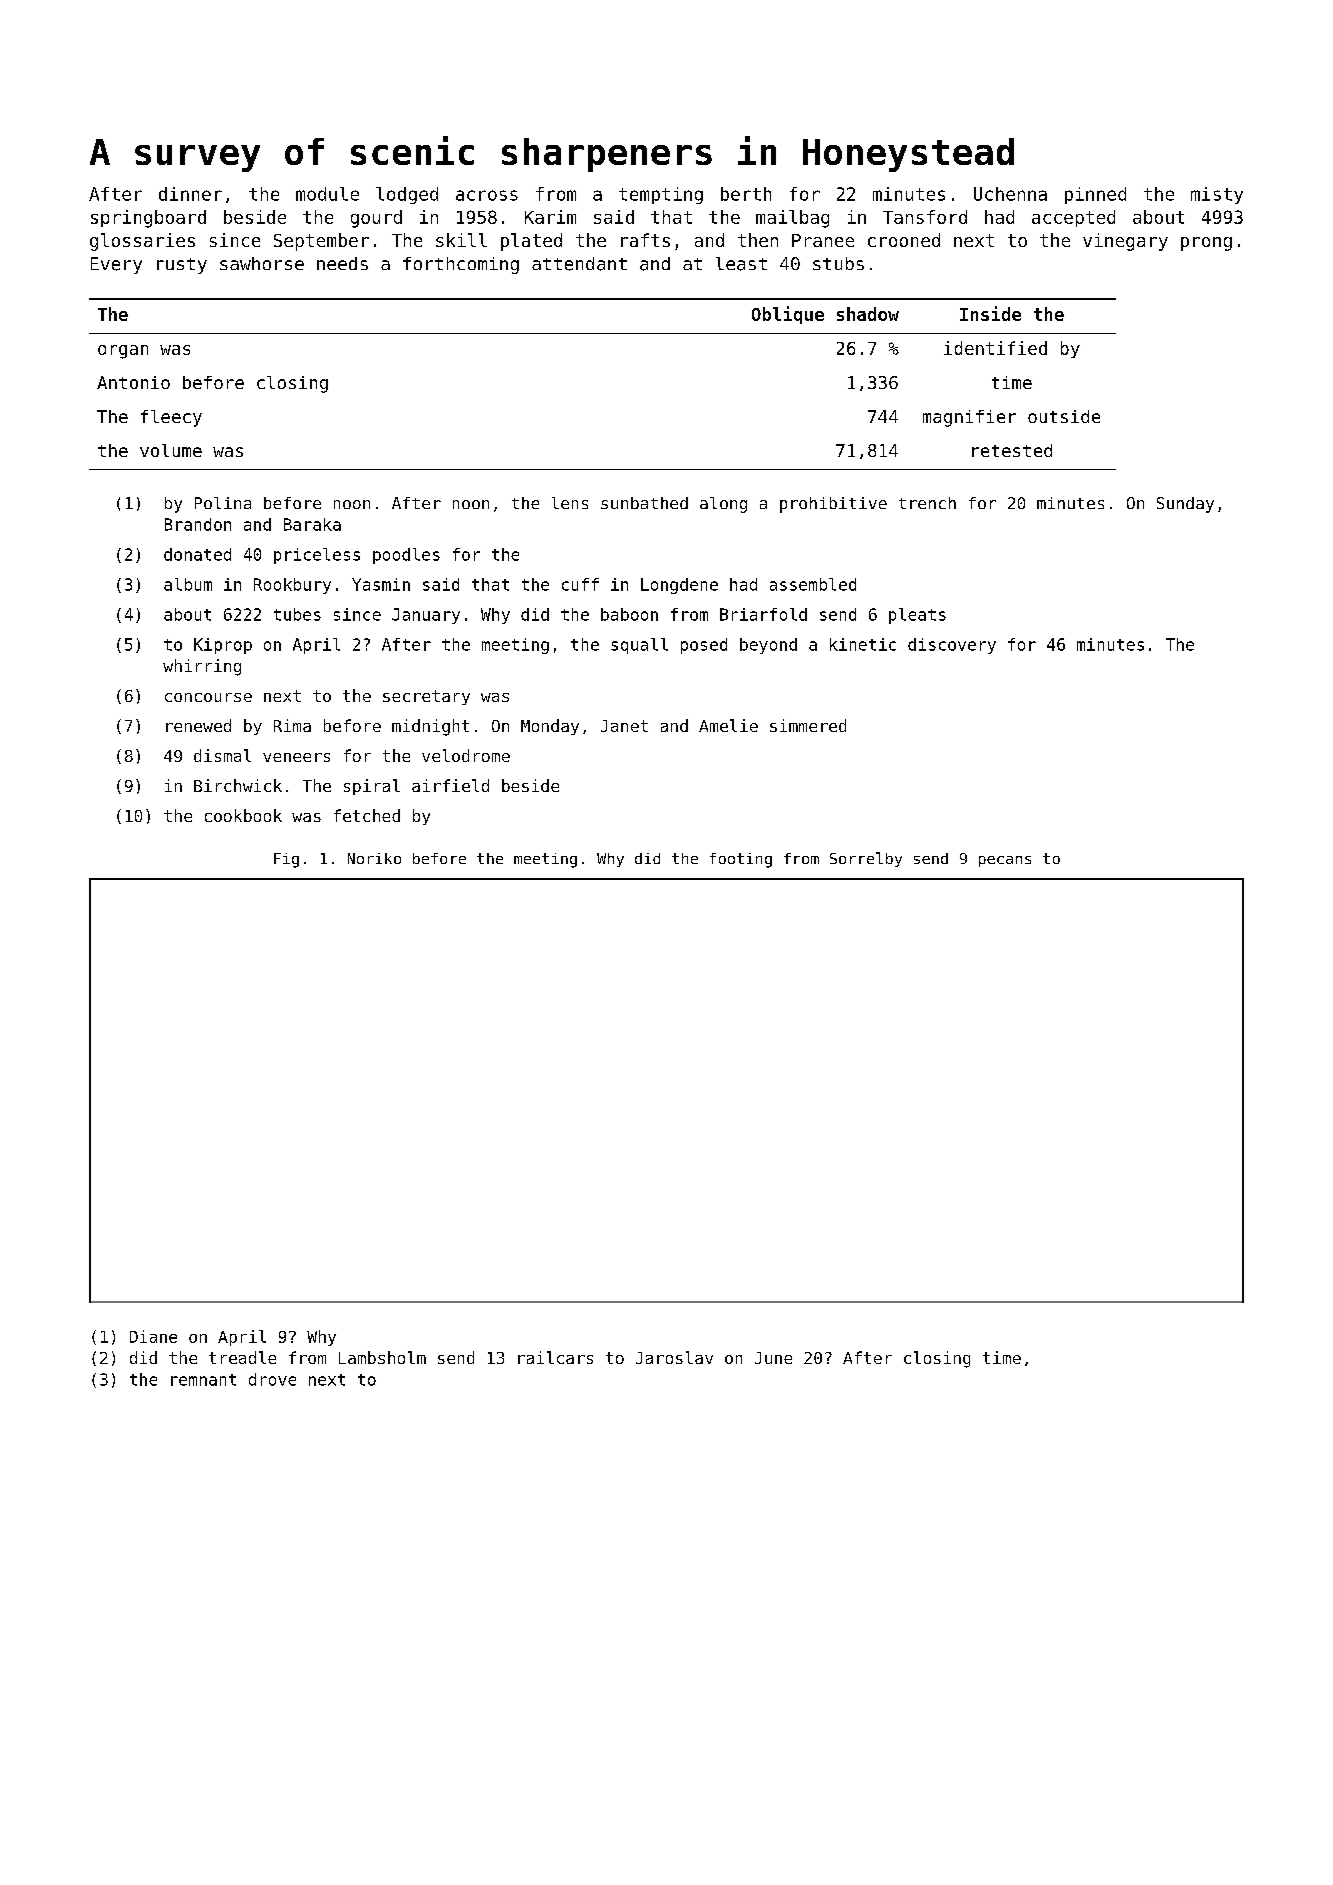 This page has height=1885, width=1333. What do you see at coordinates (382, 1357) in the page?
I see `Lambsholm` at bounding box center [382, 1357].
